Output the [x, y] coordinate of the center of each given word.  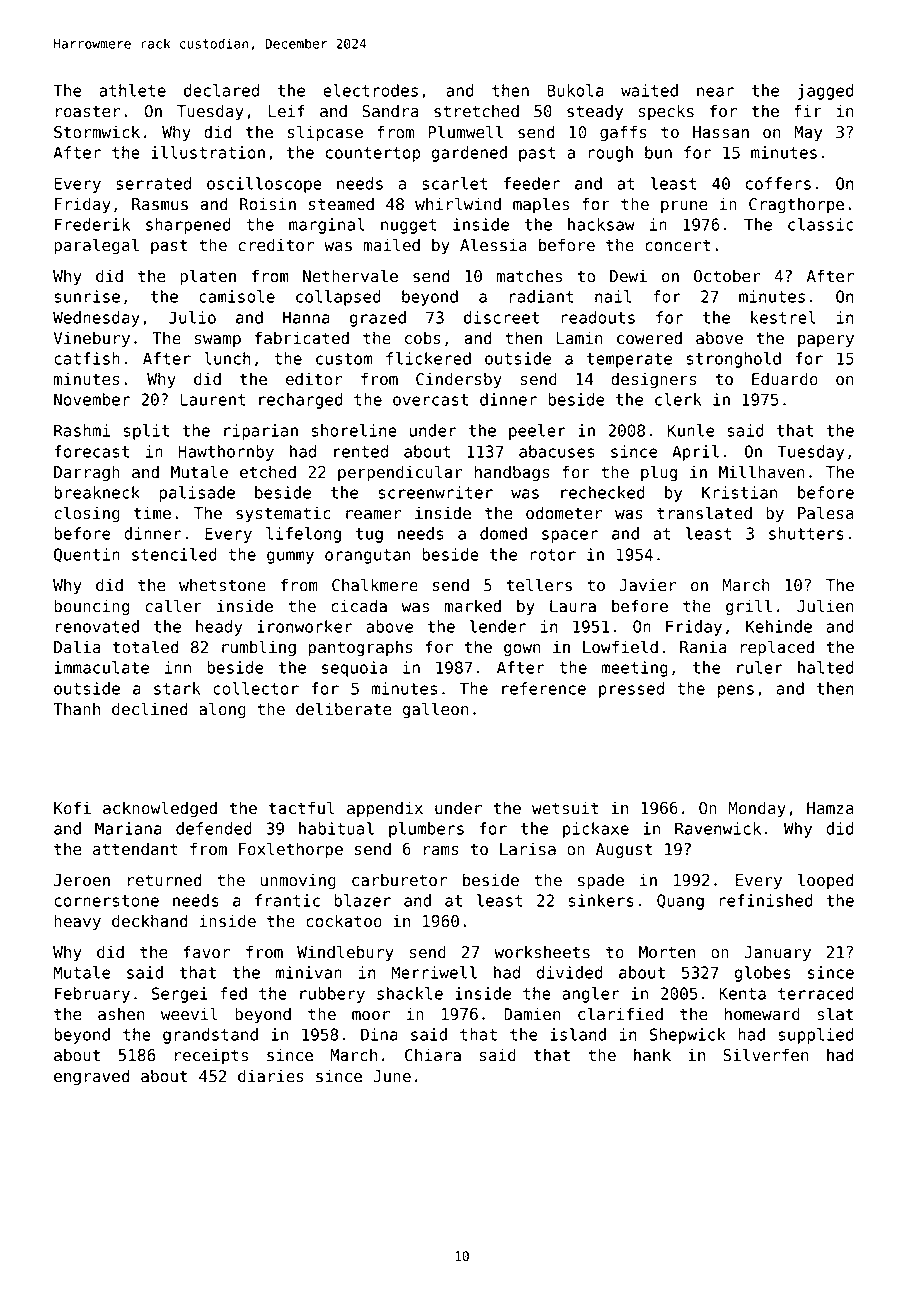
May [808, 134]
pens [736, 691]
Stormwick [97, 132]
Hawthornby [226, 453]
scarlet [455, 183]
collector [256, 688]
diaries [271, 1076]
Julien [825, 606]
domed [503, 533]
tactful [302, 808]
